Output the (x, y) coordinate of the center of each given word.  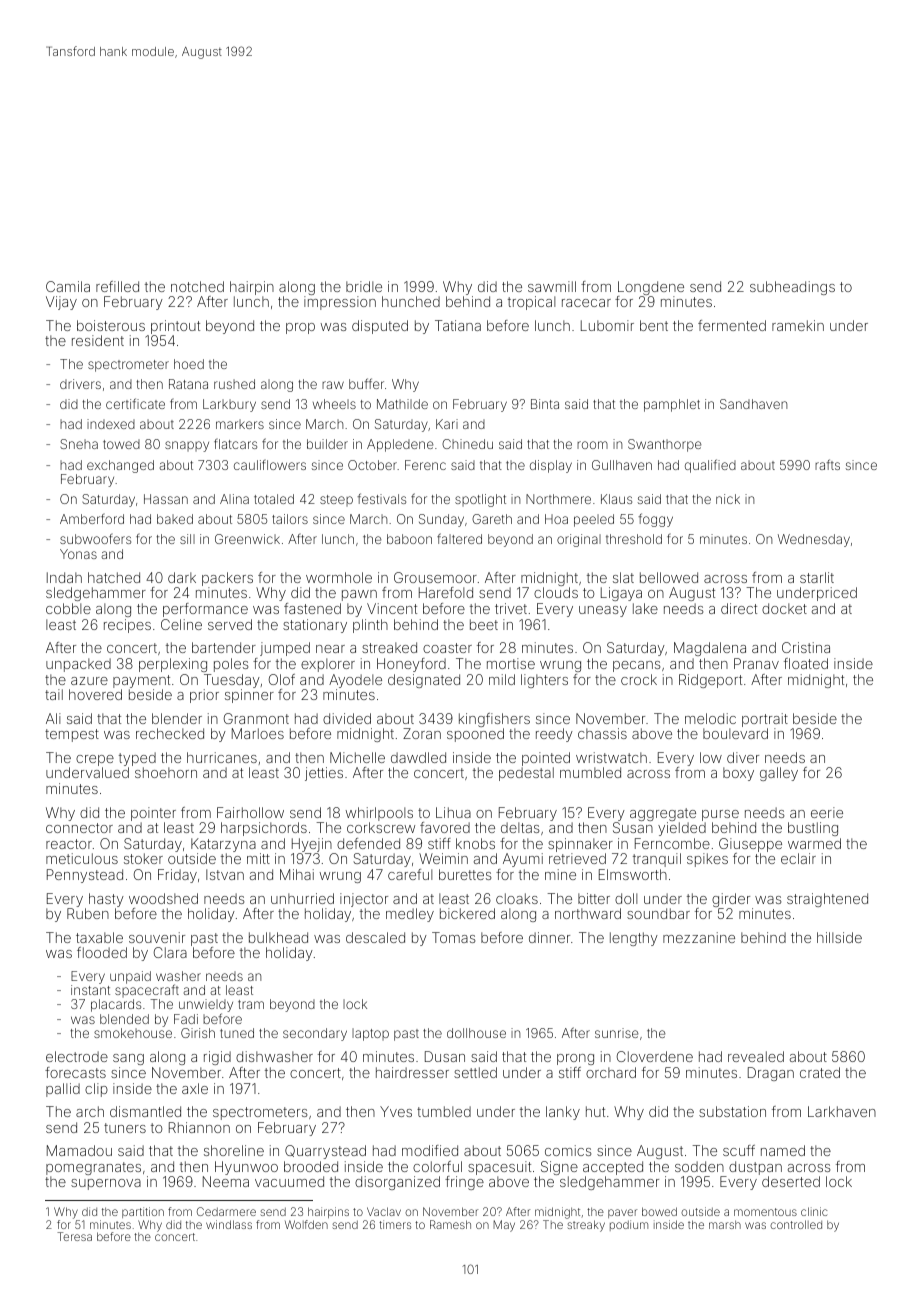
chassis (602, 733)
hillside (839, 937)
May (504, 1226)
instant (90, 990)
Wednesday (814, 540)
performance (205, 610)
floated (806, 663)
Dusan (445, 1056)
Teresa (74, 1236)
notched (197, 286)
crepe (95, 760)
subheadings (792, 288)
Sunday (441, 520)
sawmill (552, 286)
